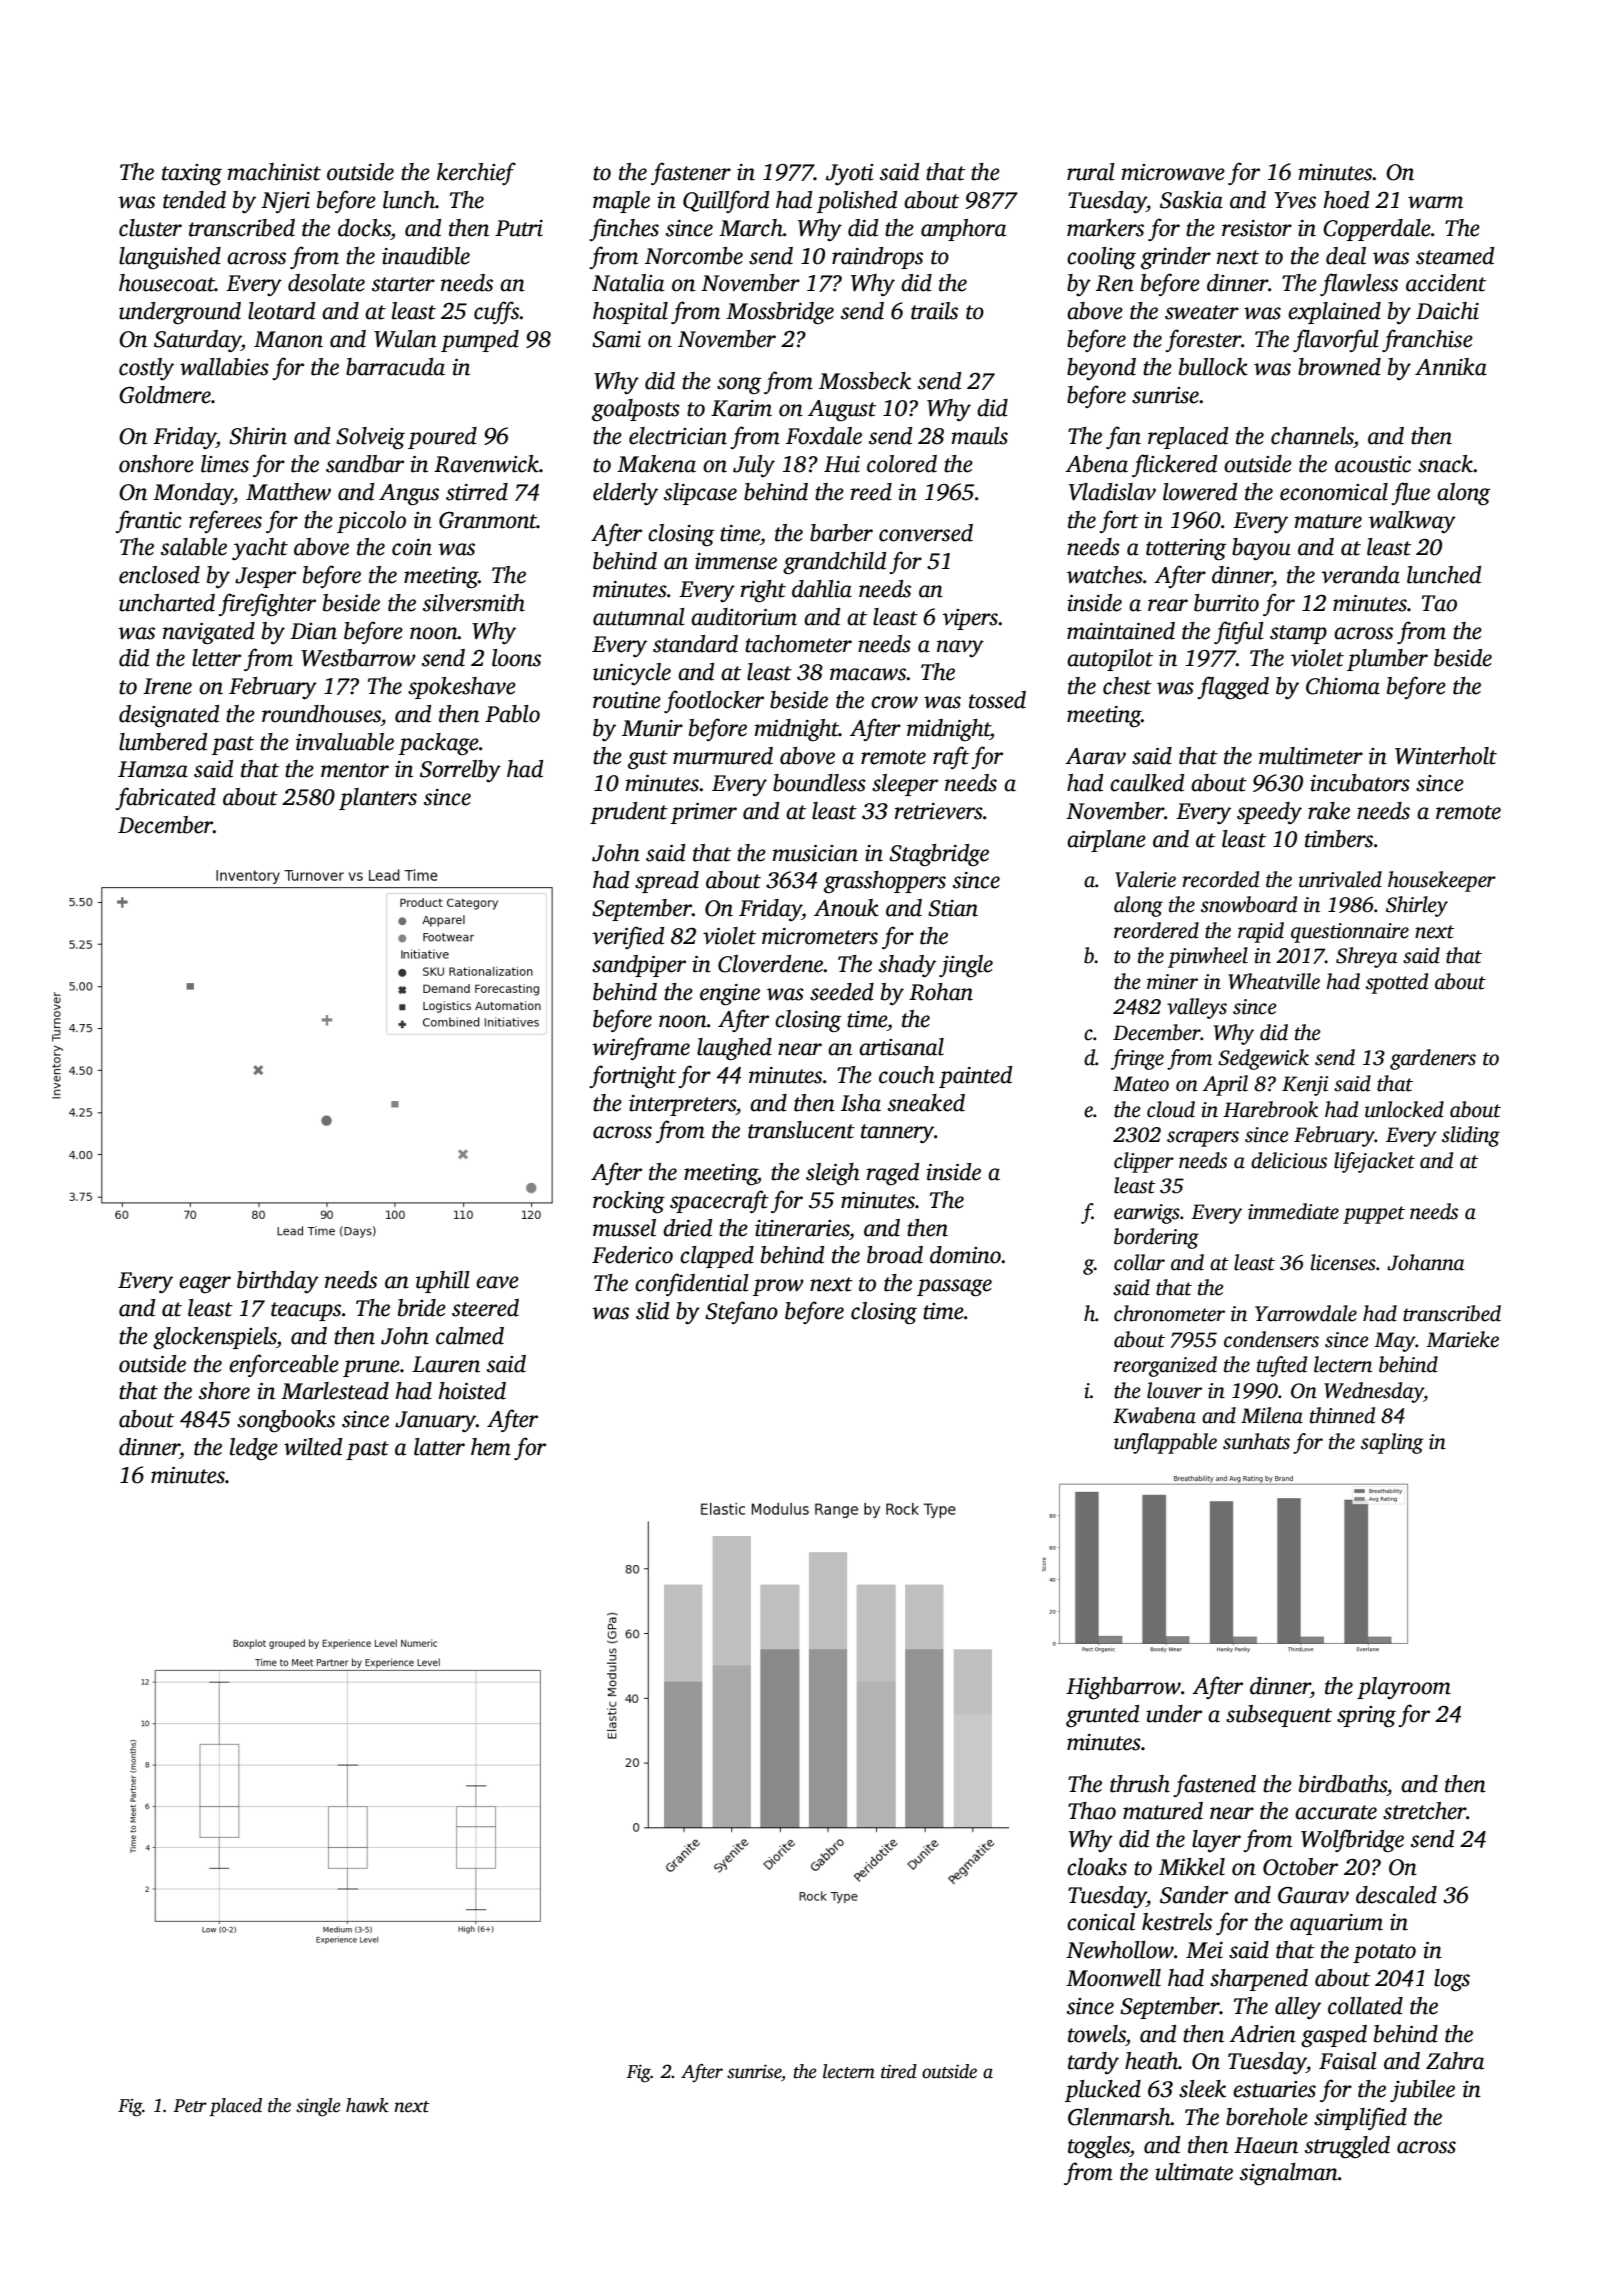  What do you see at coordinates (146, 369) in the screenshot?
I see `costly` at bounding box center [146, 369].
